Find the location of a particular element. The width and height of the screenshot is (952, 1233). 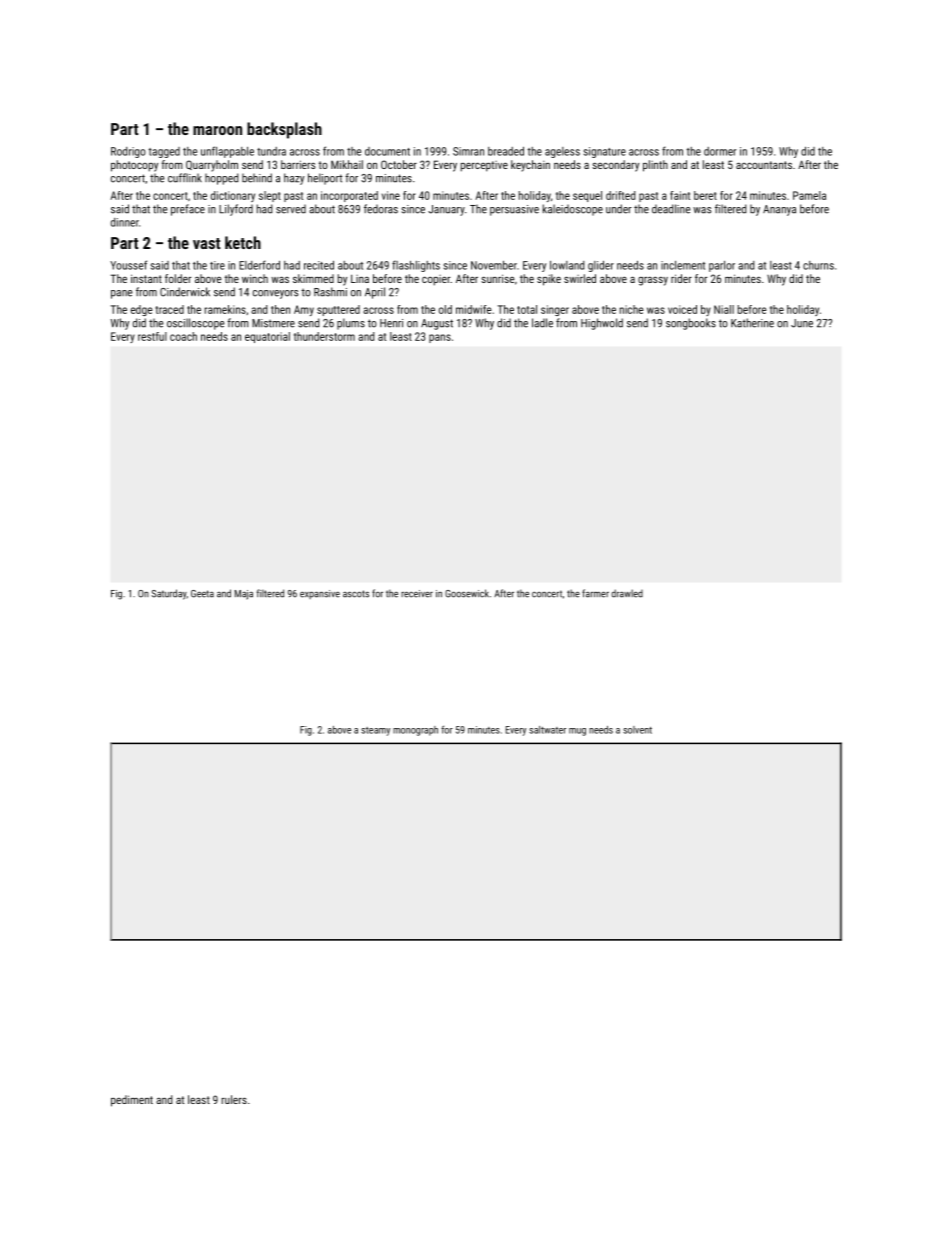

mug is located at coordinates (577, 732).
